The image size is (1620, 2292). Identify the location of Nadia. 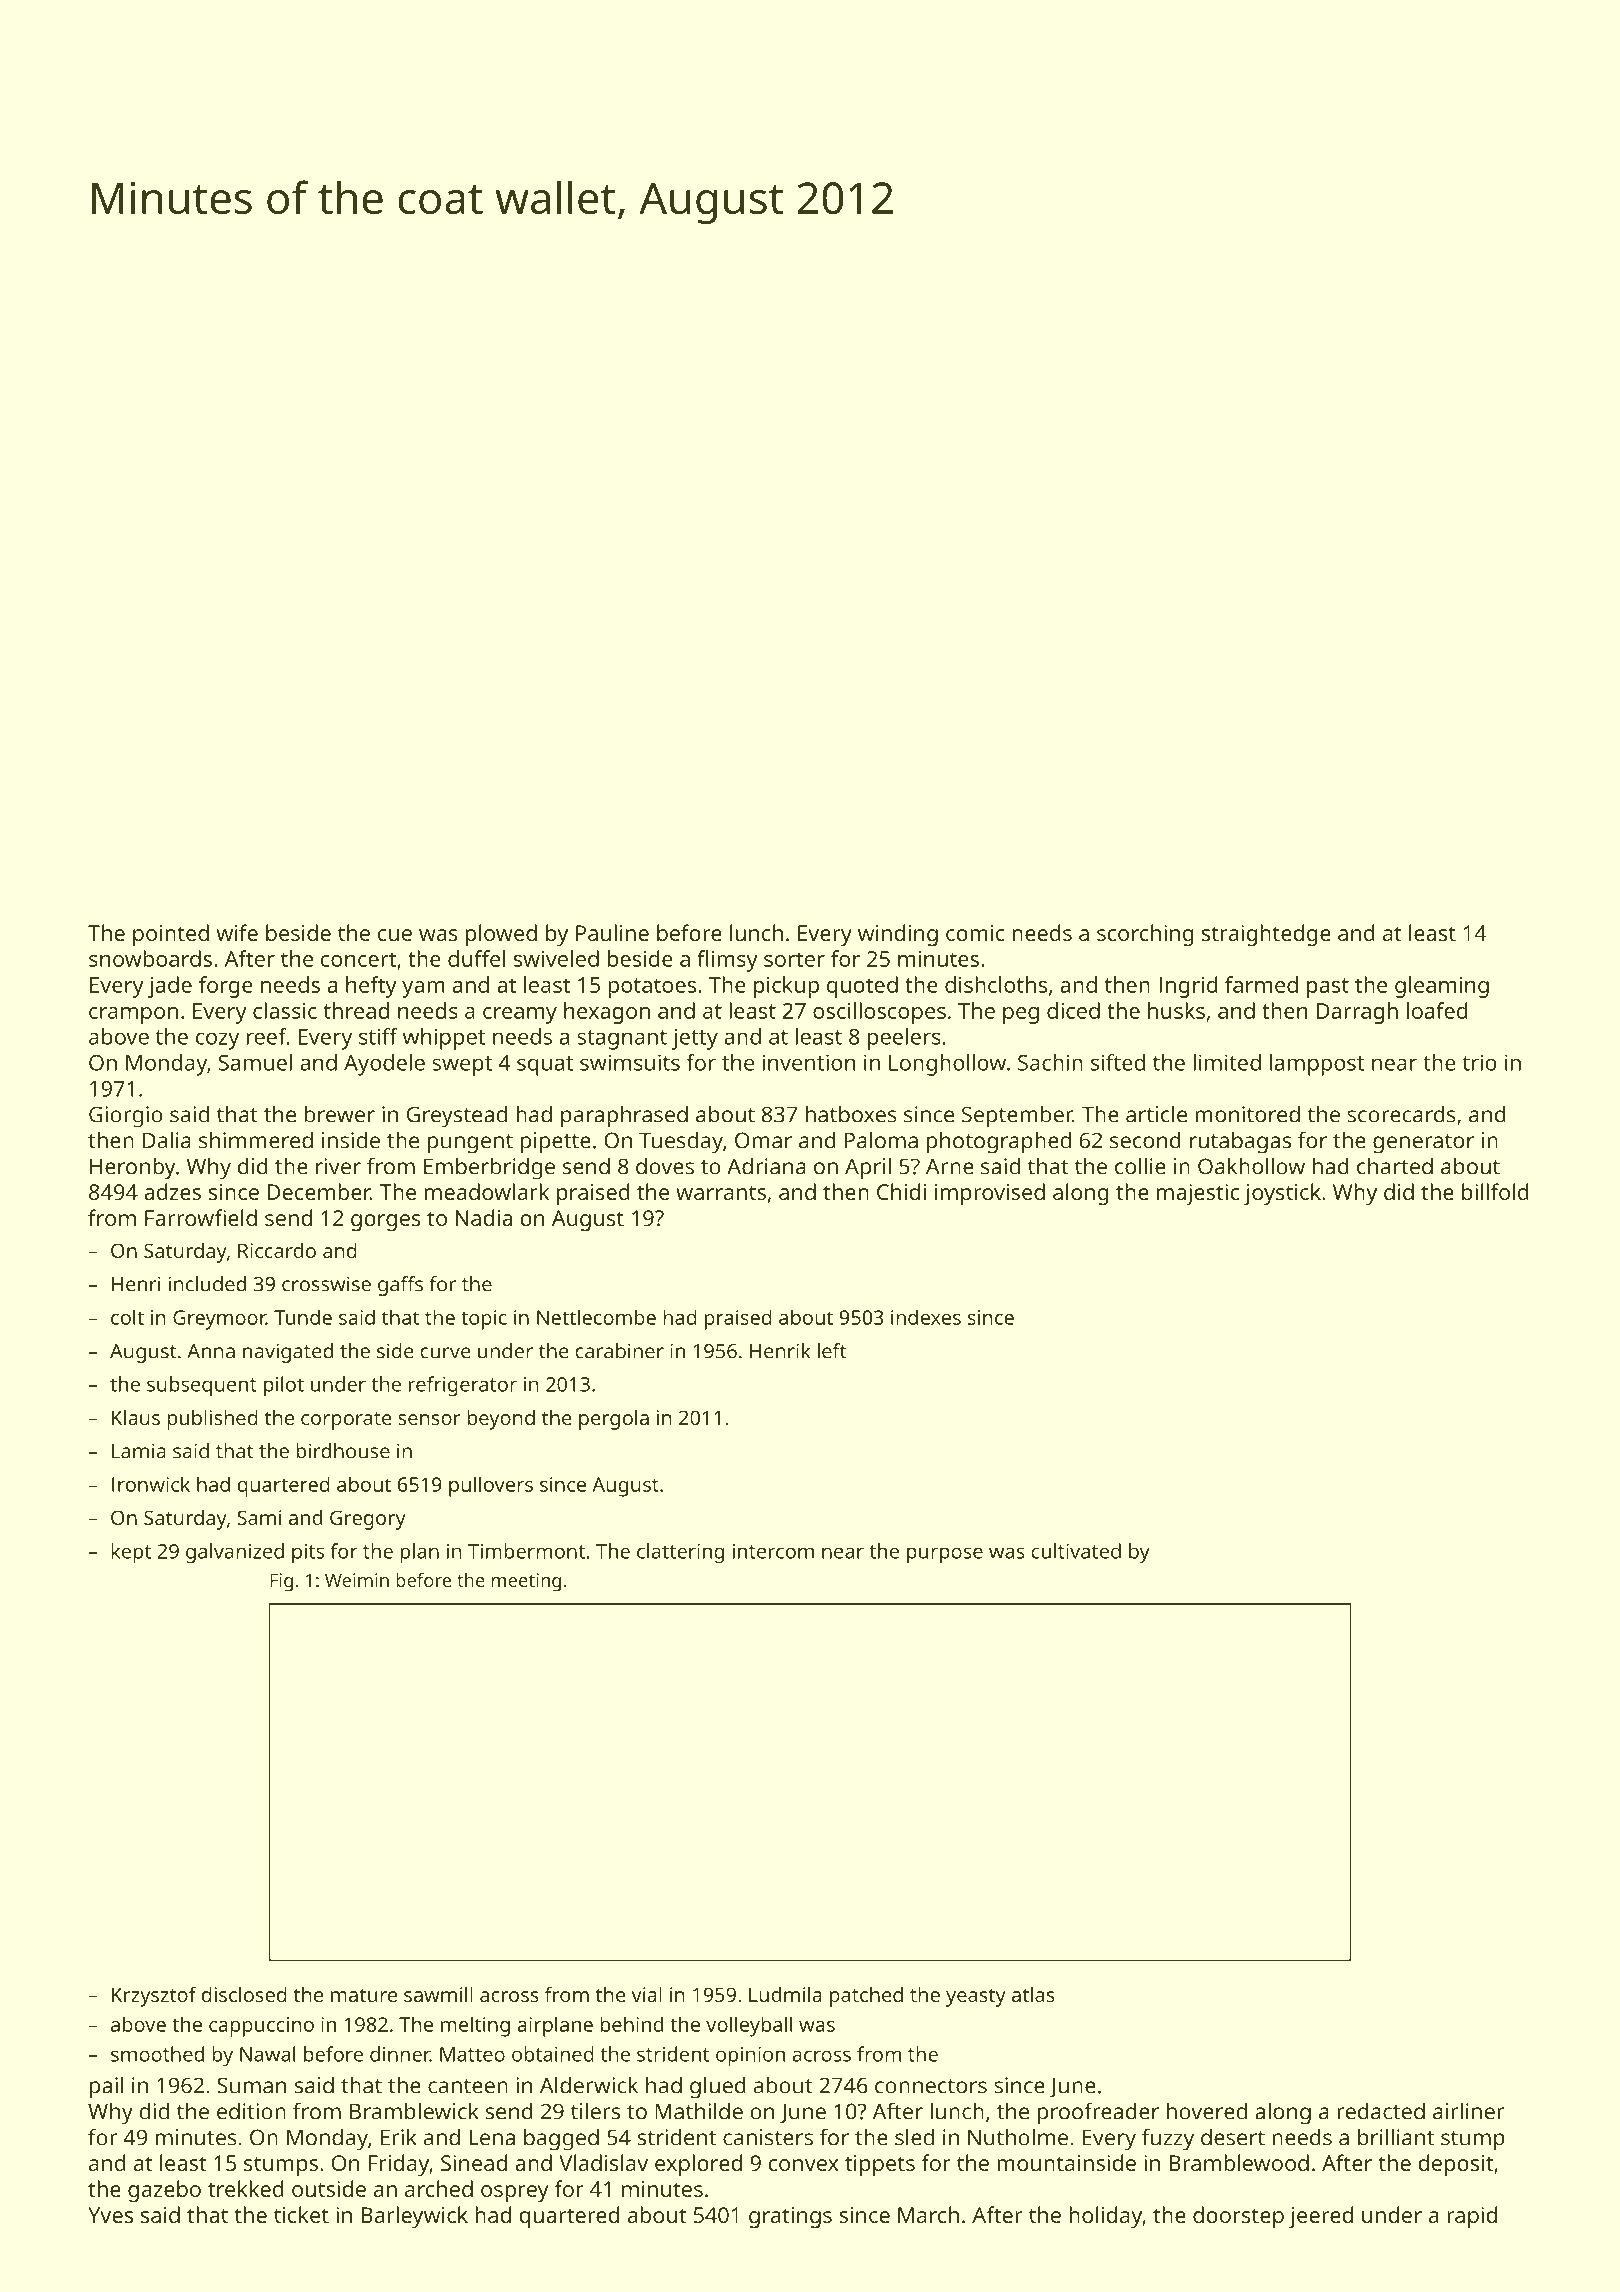
(484, 1217).
